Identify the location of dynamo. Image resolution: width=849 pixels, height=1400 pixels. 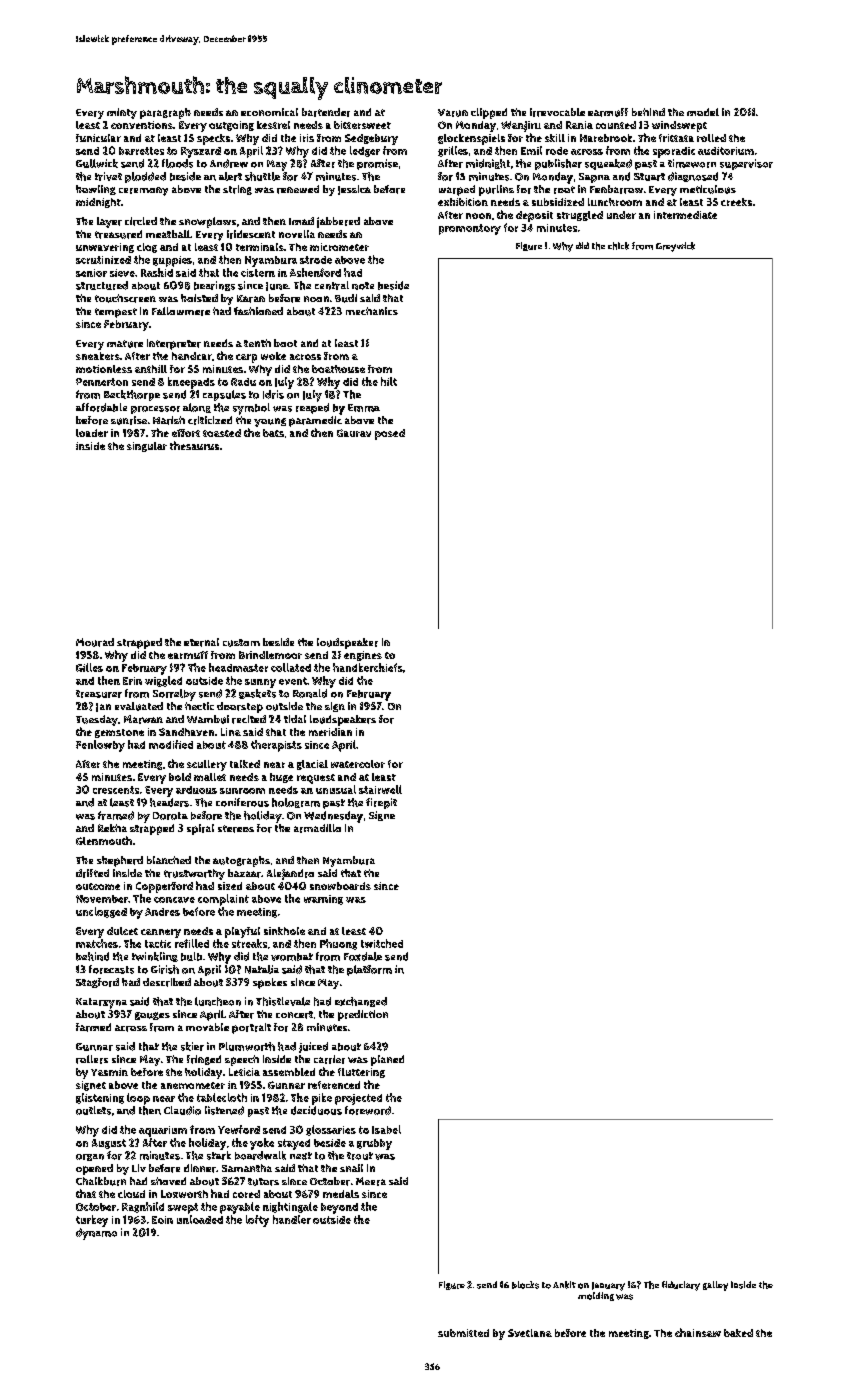
(96, 1234).
